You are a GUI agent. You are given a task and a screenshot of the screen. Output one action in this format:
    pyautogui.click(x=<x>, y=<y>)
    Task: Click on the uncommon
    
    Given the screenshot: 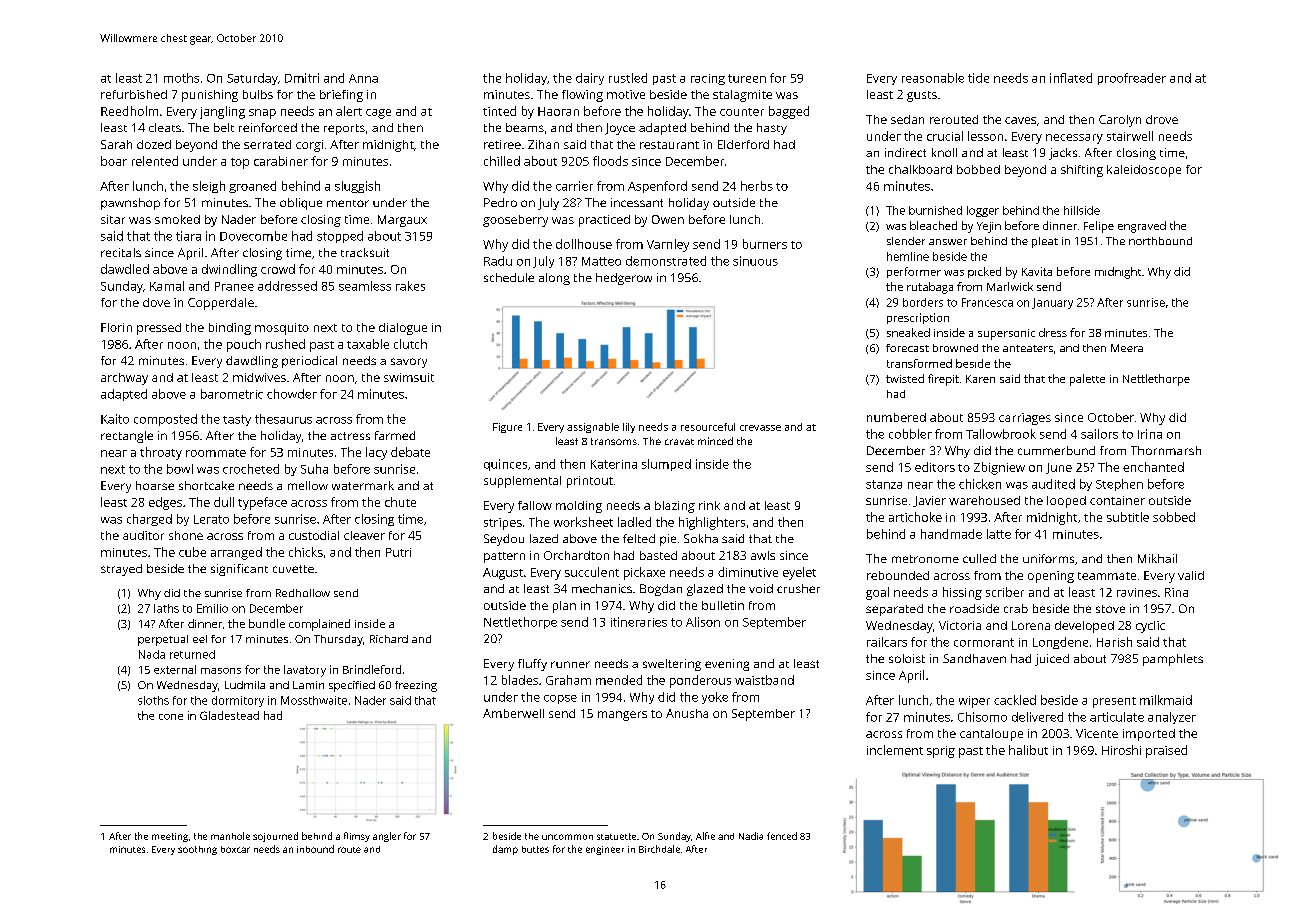 What is the action you would take?
    pyautogui.click(x=567, y=837)
